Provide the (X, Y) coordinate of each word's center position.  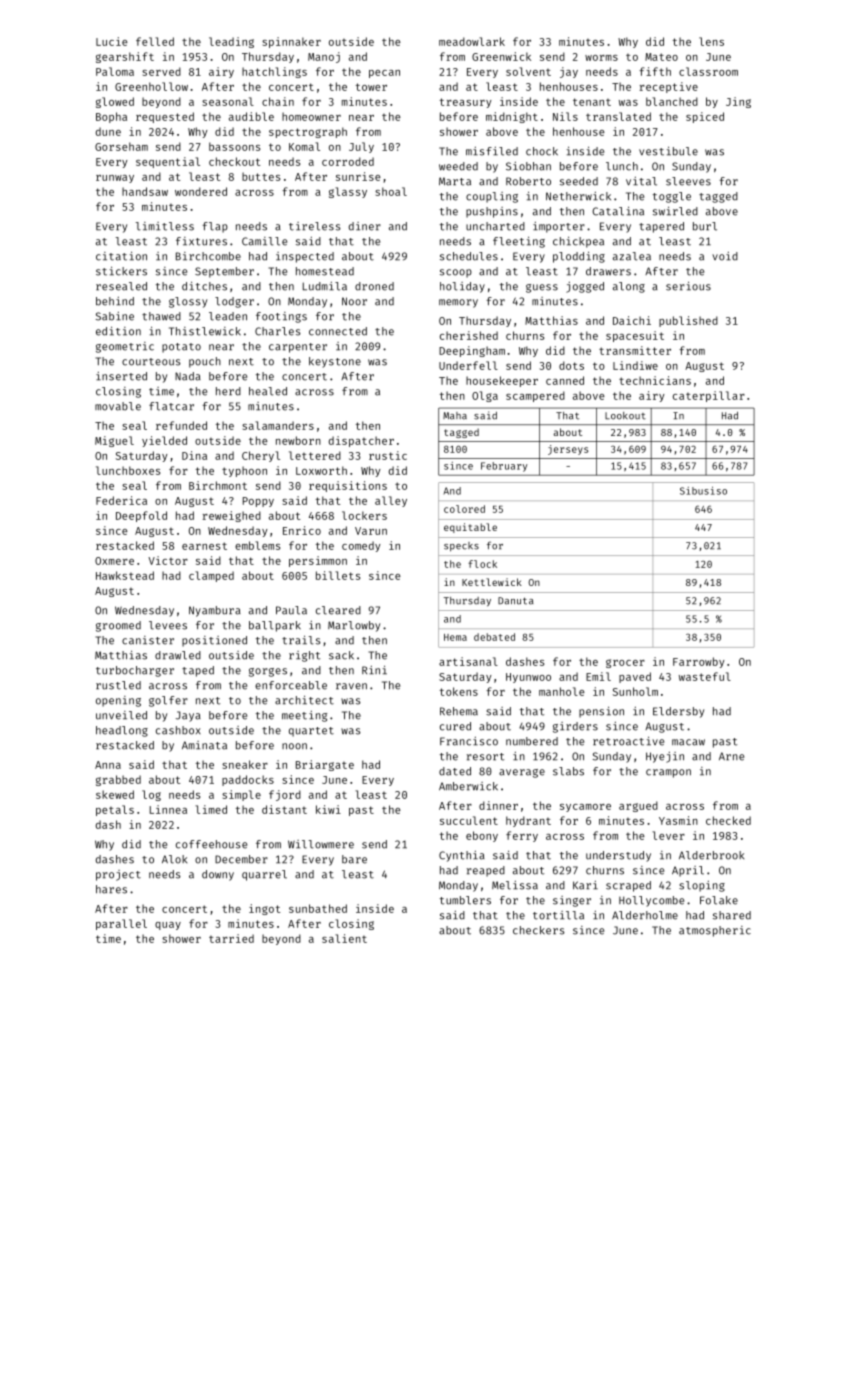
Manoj (324, 57)
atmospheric (715, 931)
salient (344, 938)
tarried (231, 938)
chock (542, 151)
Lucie (112, 41)
